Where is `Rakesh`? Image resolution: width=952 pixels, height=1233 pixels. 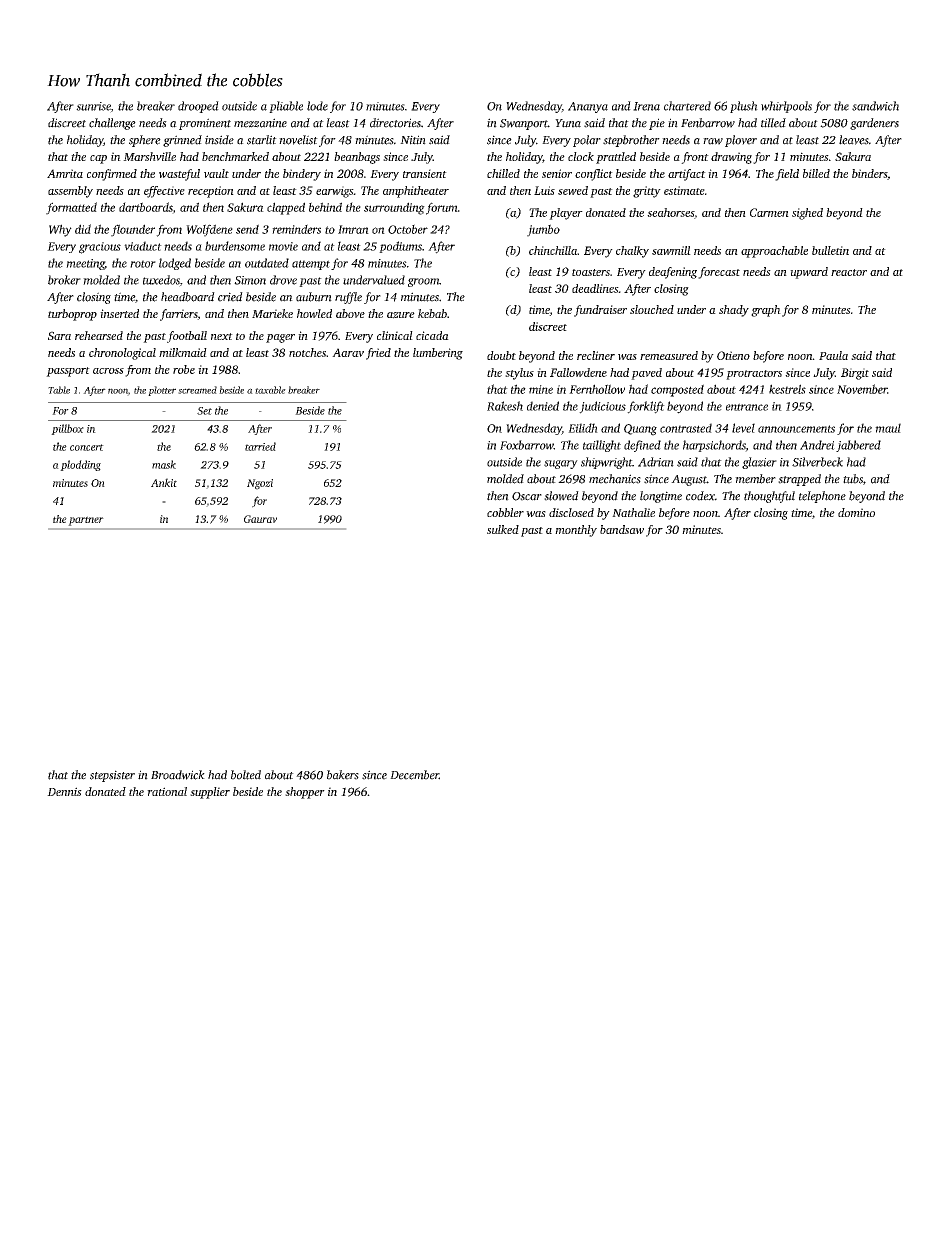 Rakesh is located at coordinates (505, 406).
